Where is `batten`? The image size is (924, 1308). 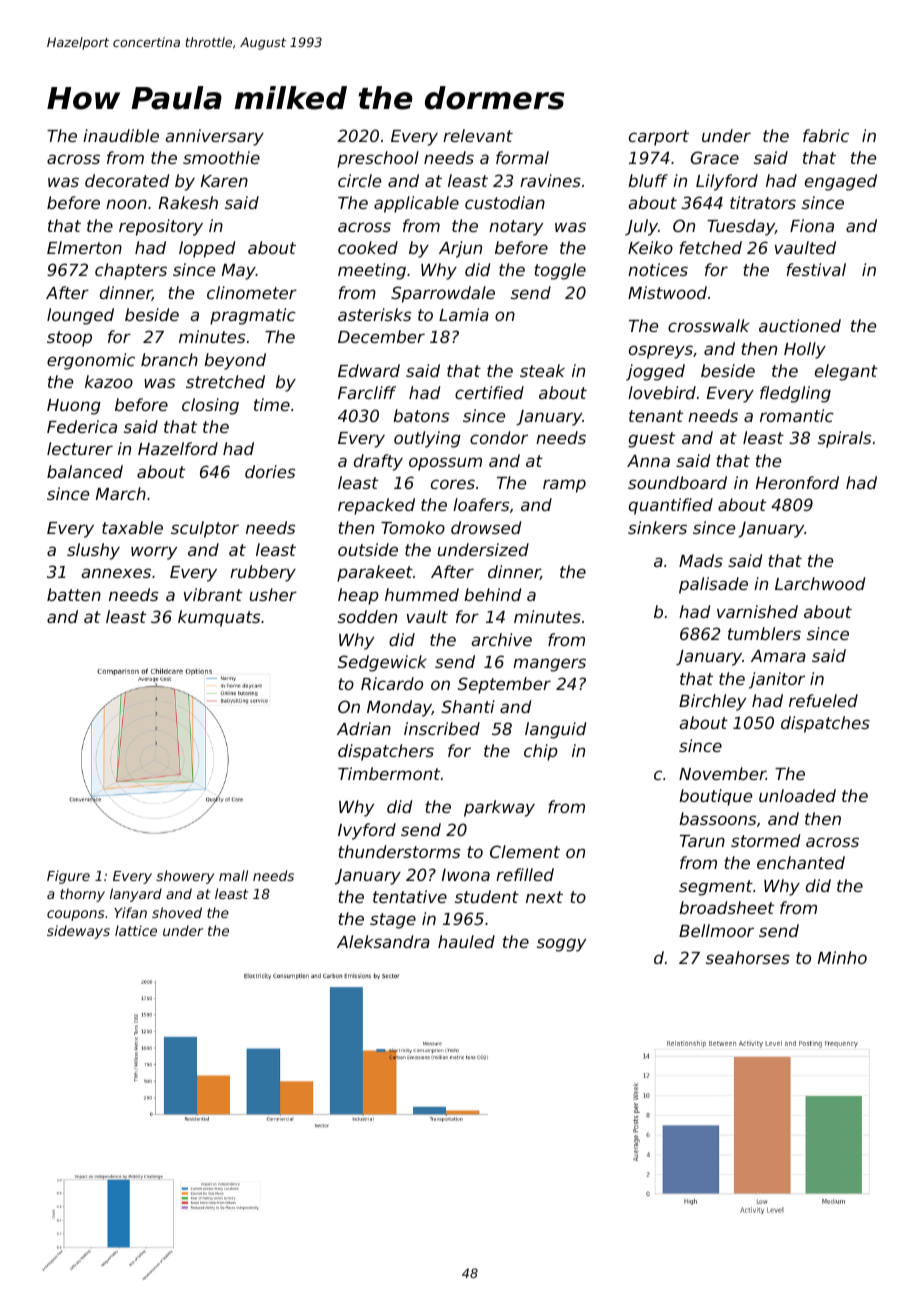
batten is located at coordinates (74, 594).
